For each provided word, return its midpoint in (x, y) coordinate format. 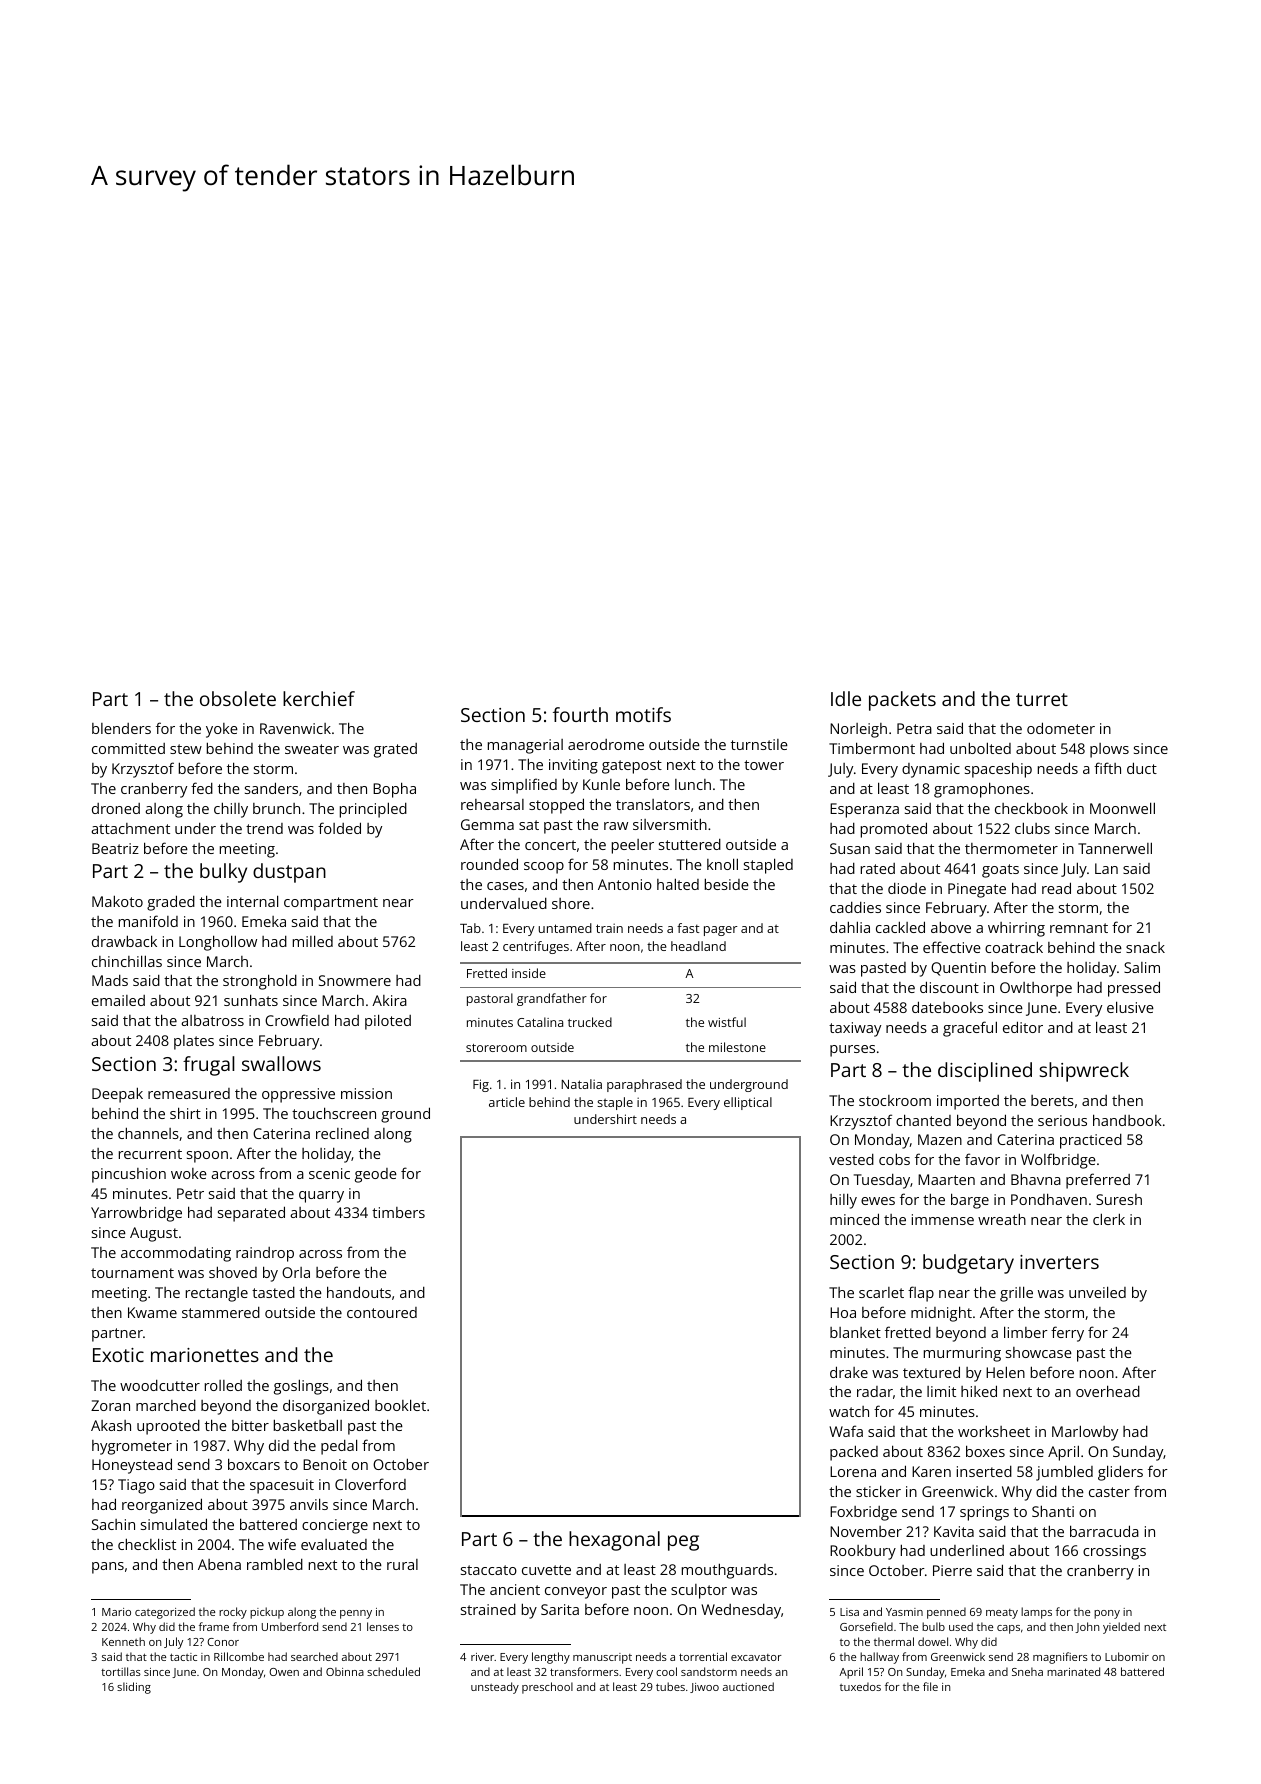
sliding (134, 1688)
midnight (941, 1314)
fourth (580, 714)
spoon (207, 1157)
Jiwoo (704, 1688)
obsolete (238, 698)
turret (1042, 699)
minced (854, 1219)
